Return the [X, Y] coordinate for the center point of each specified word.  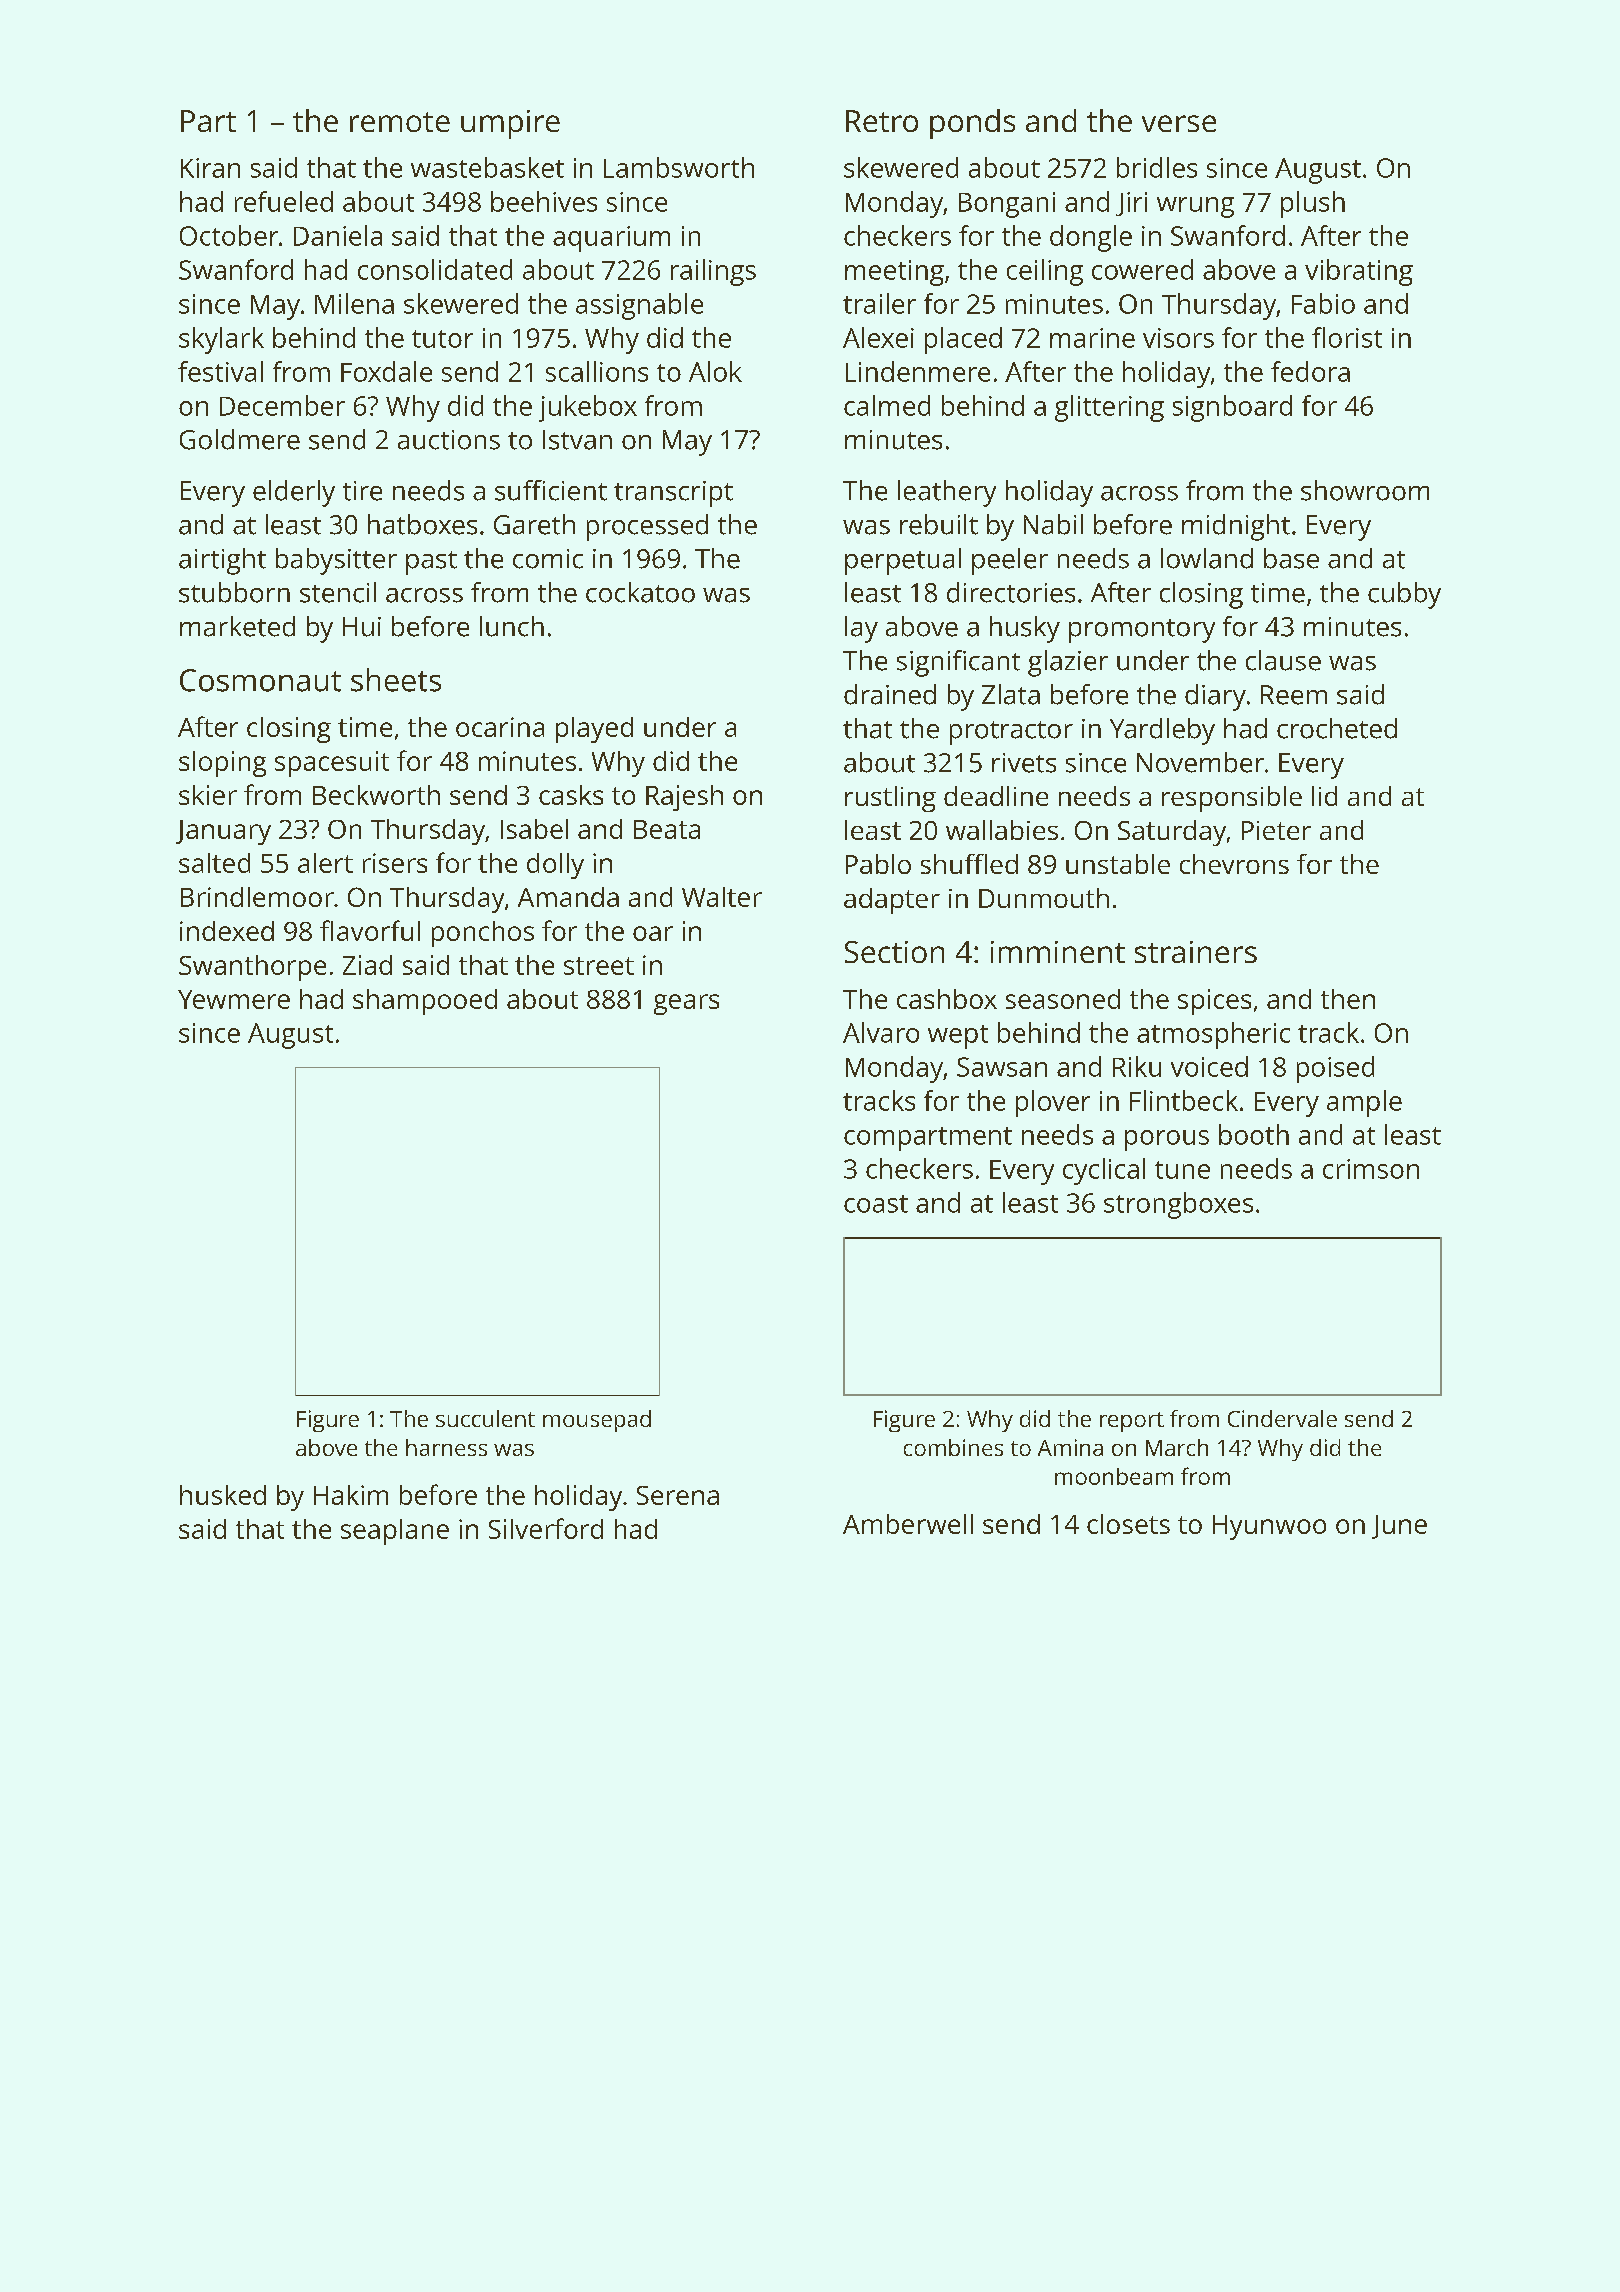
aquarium [611, 239]
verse [1179, 123]
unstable [1118, 864]
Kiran [210, 168]
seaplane [395, 1532]
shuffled [969, 864]
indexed [227, 931]
